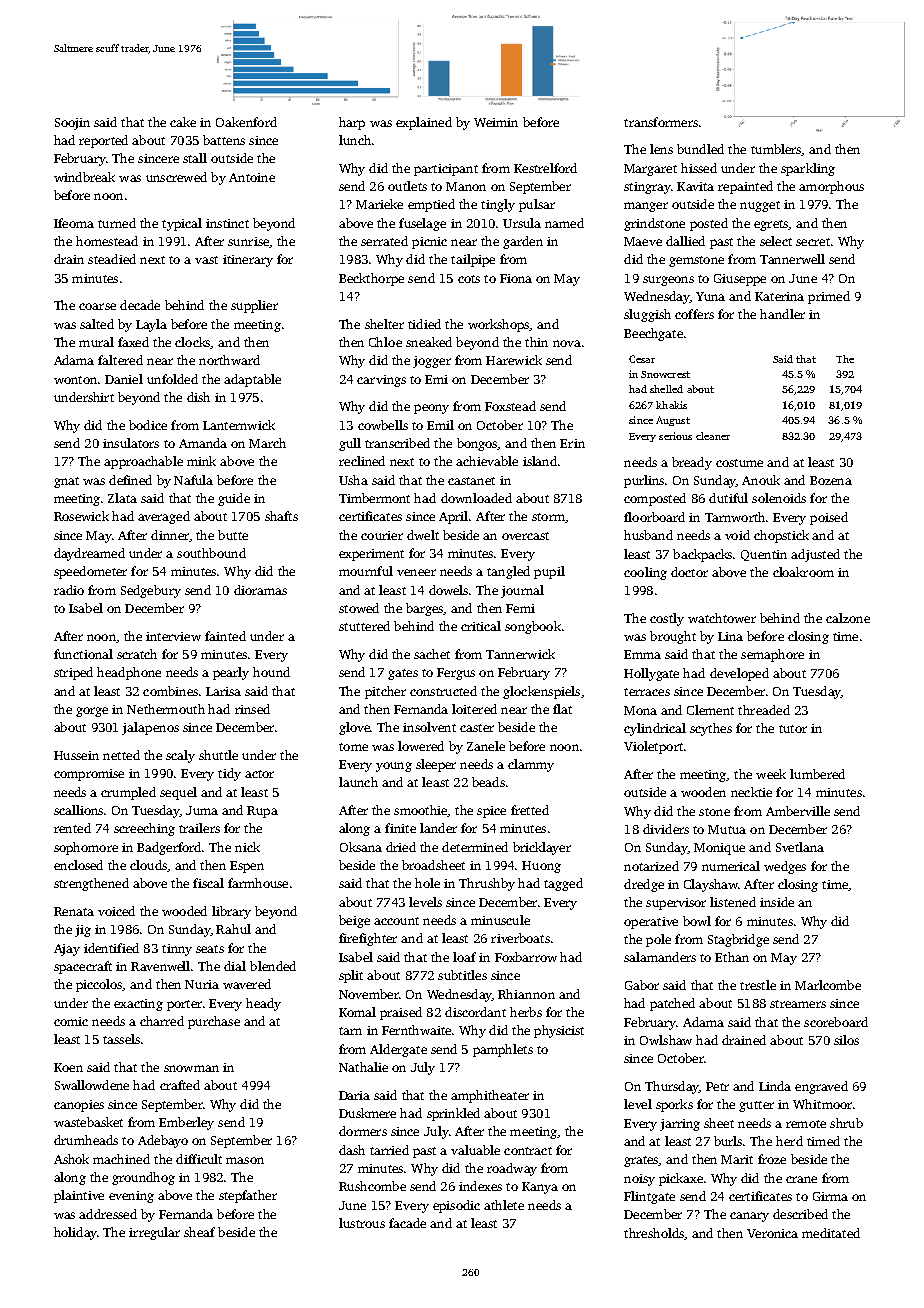 This screenshot has height=1308, width=924. Describe the element at coordinates (354, 921) in the screenshot. I see `beige` at that location.
